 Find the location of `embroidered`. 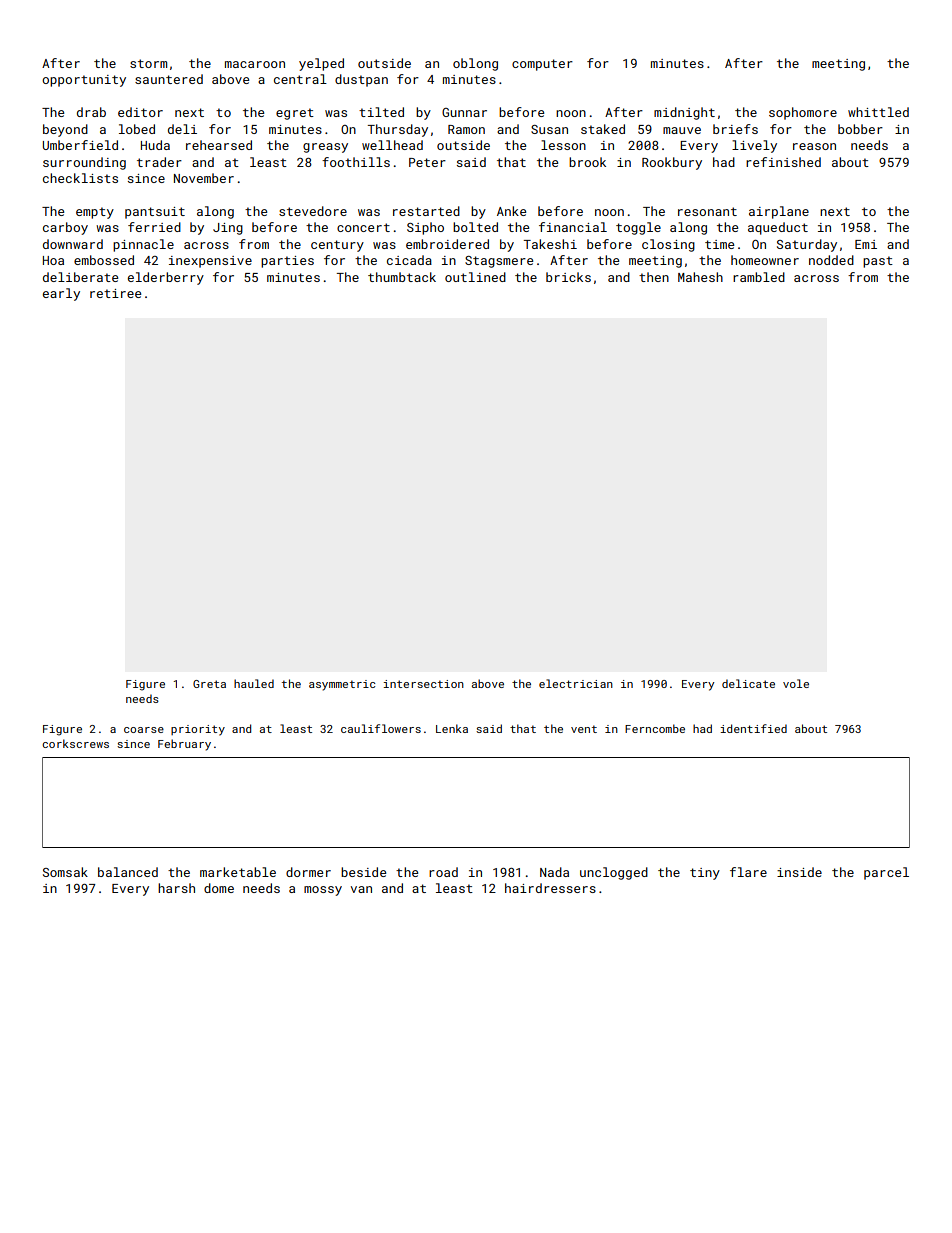

embroidered is located at coordinates (447, 244).
